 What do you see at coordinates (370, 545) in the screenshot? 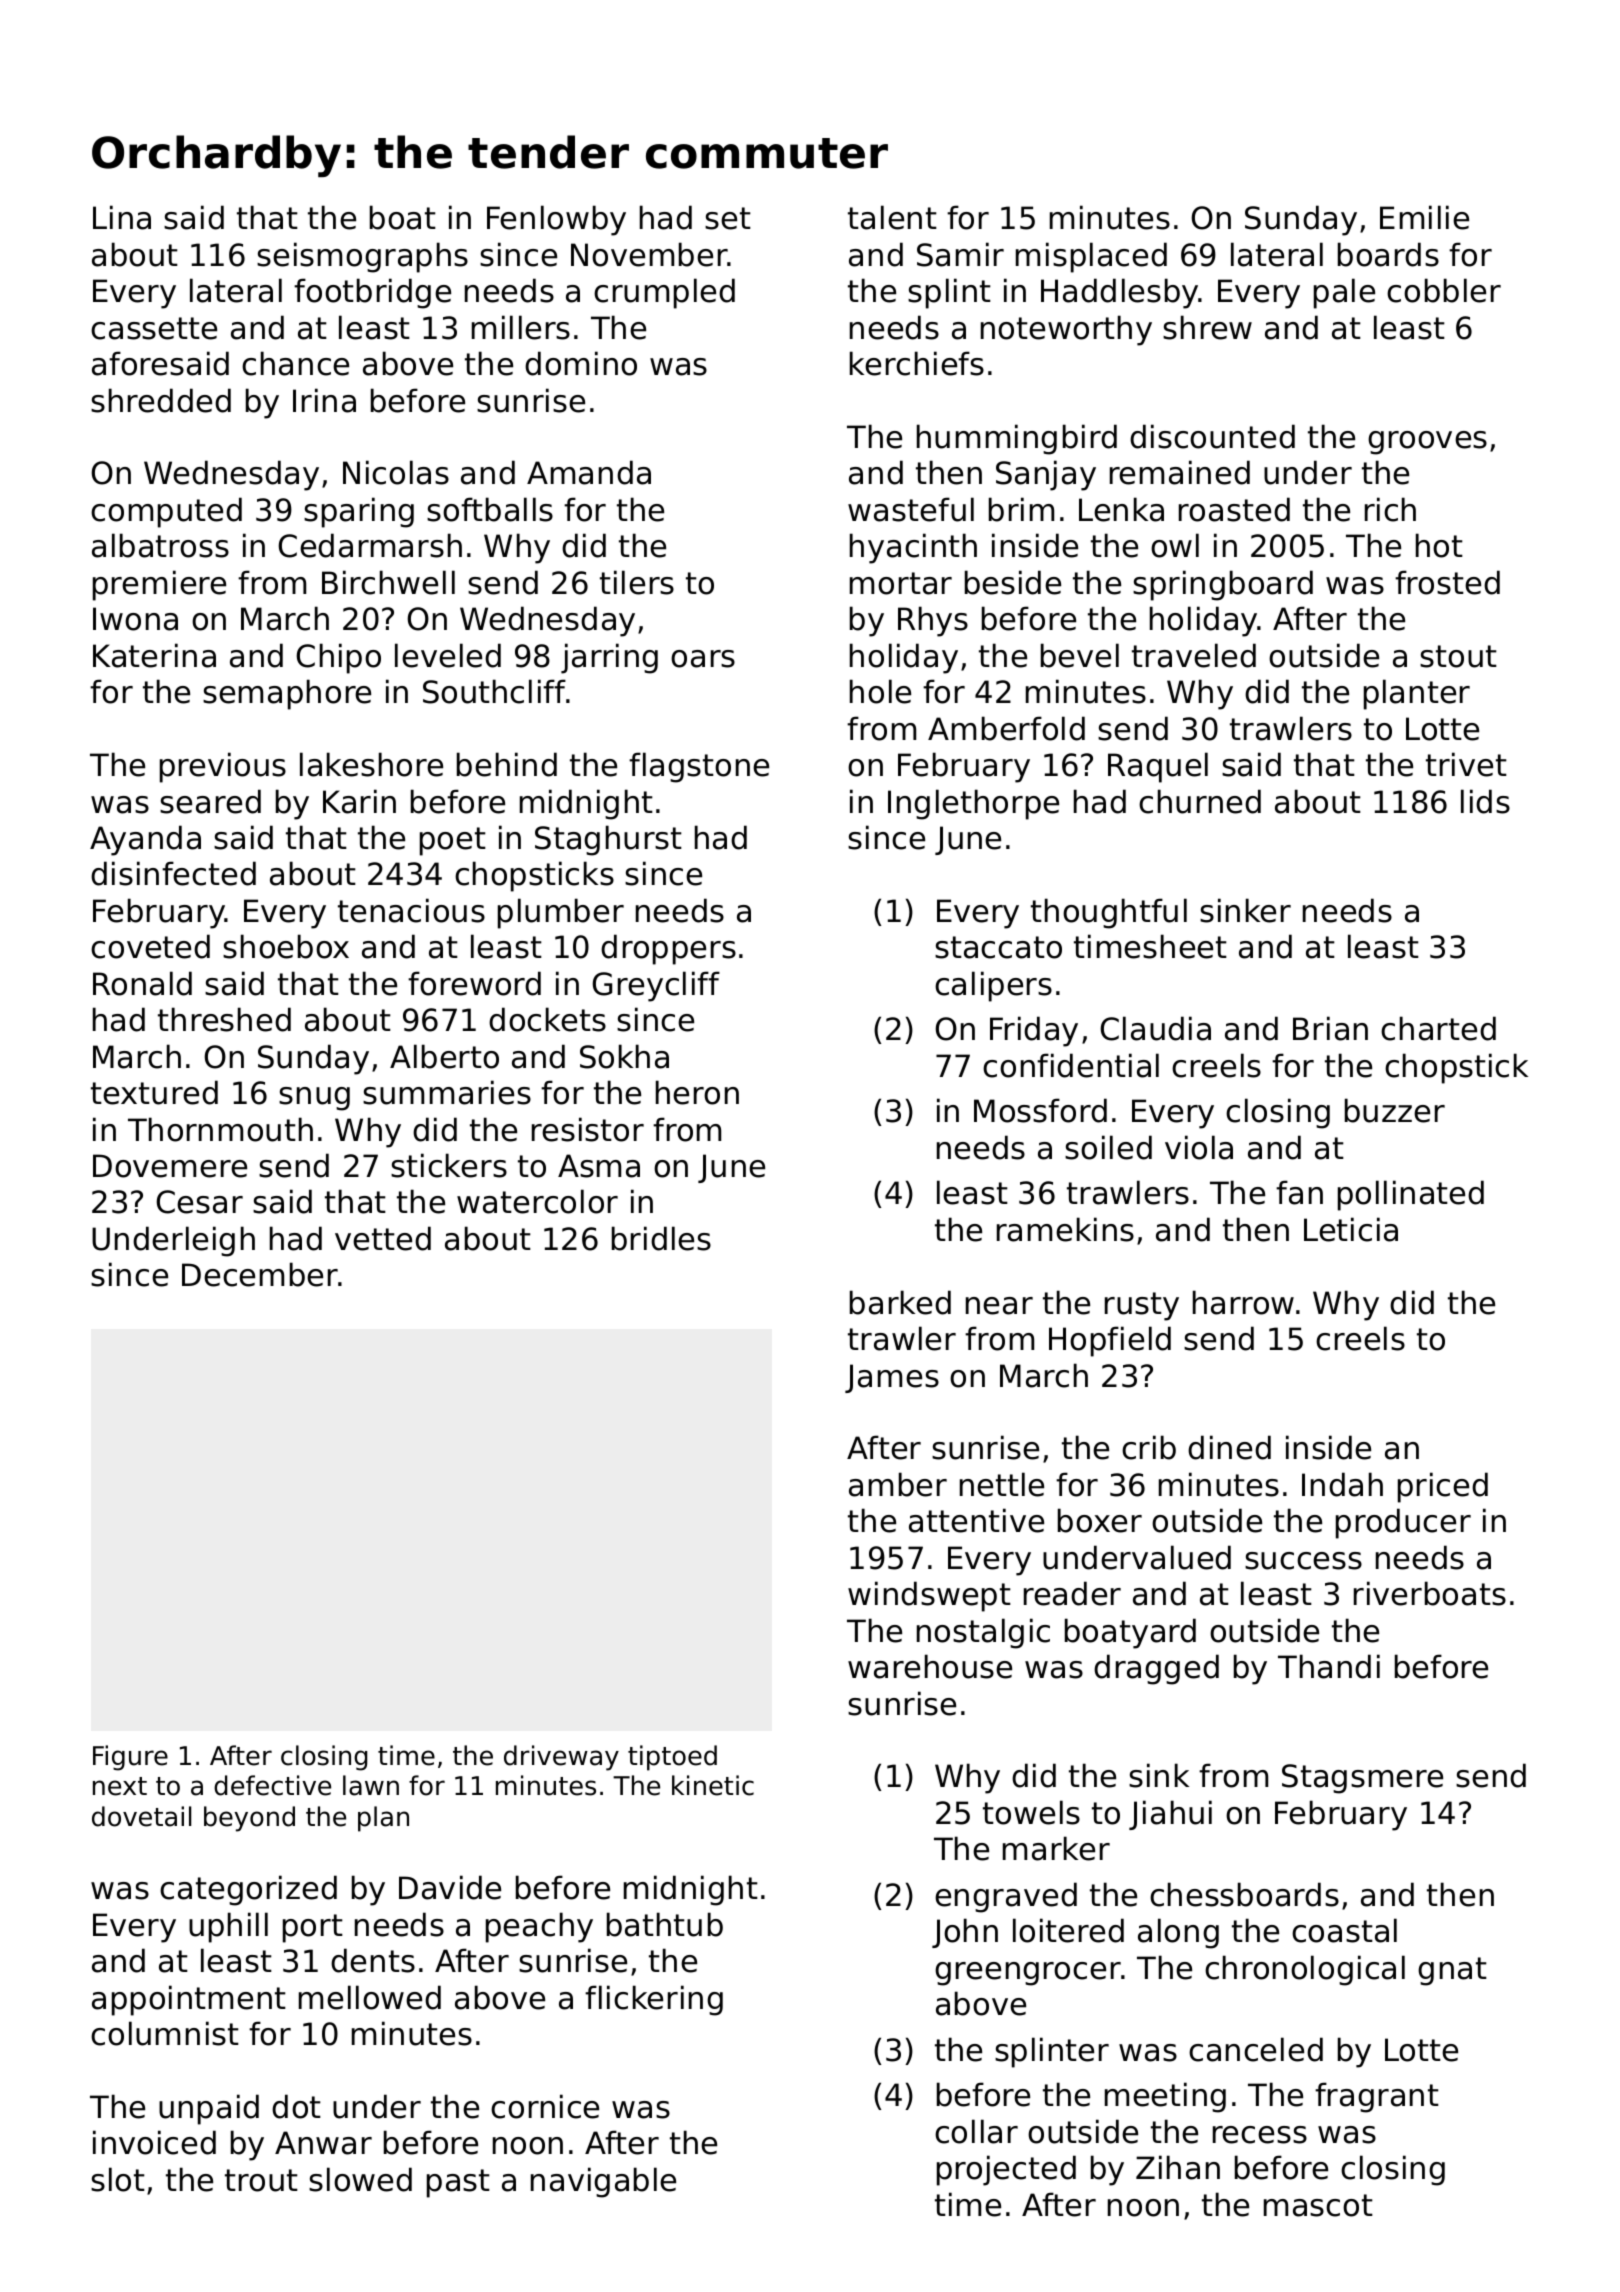
I see `Cedarmarsh` at bounding box center [370, 545].
